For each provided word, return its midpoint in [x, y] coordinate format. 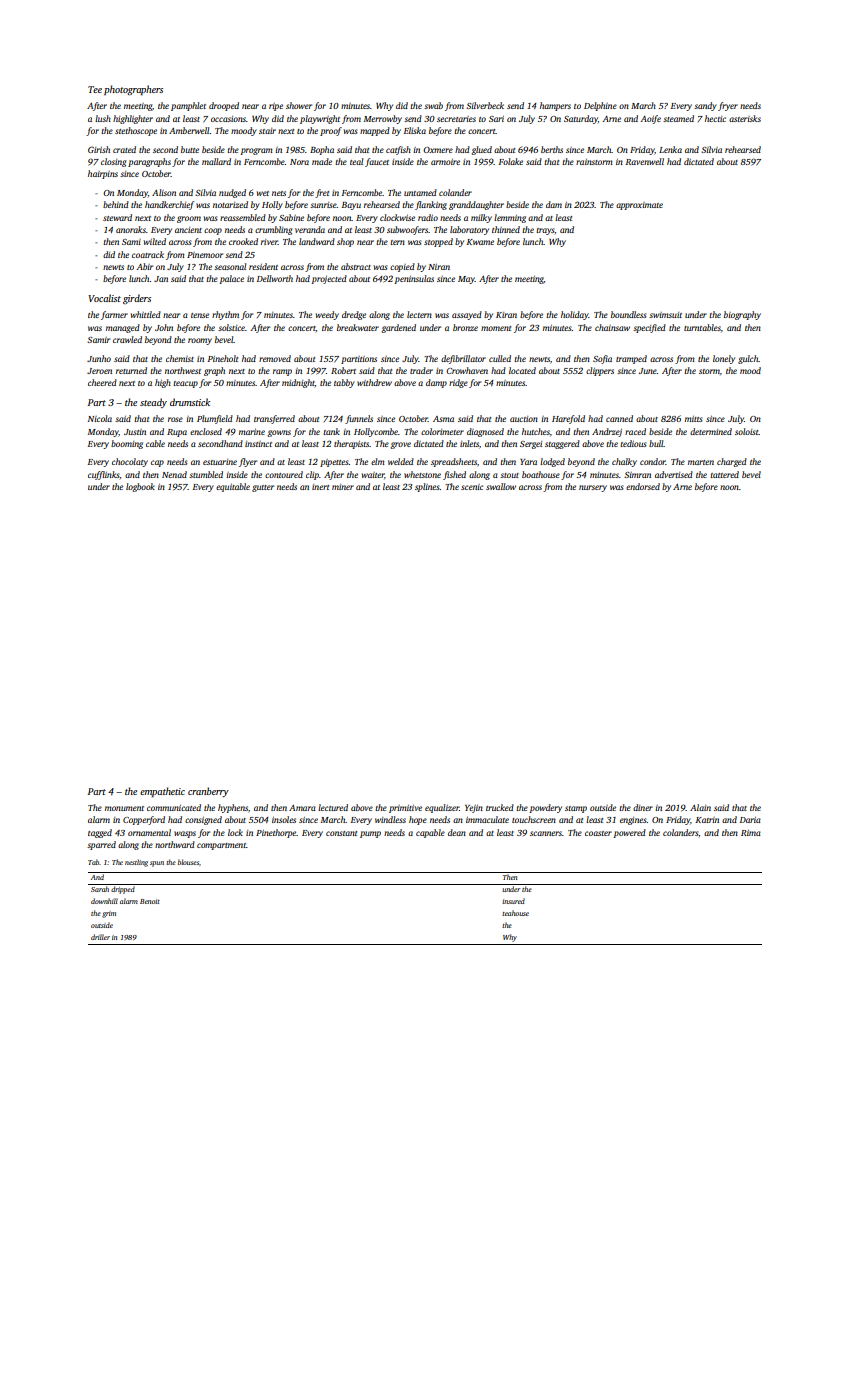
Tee [95, 89]
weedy [327, 315]
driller [100, 937]
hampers [555, 106]
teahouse [515, 913]
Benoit [150, 901]
